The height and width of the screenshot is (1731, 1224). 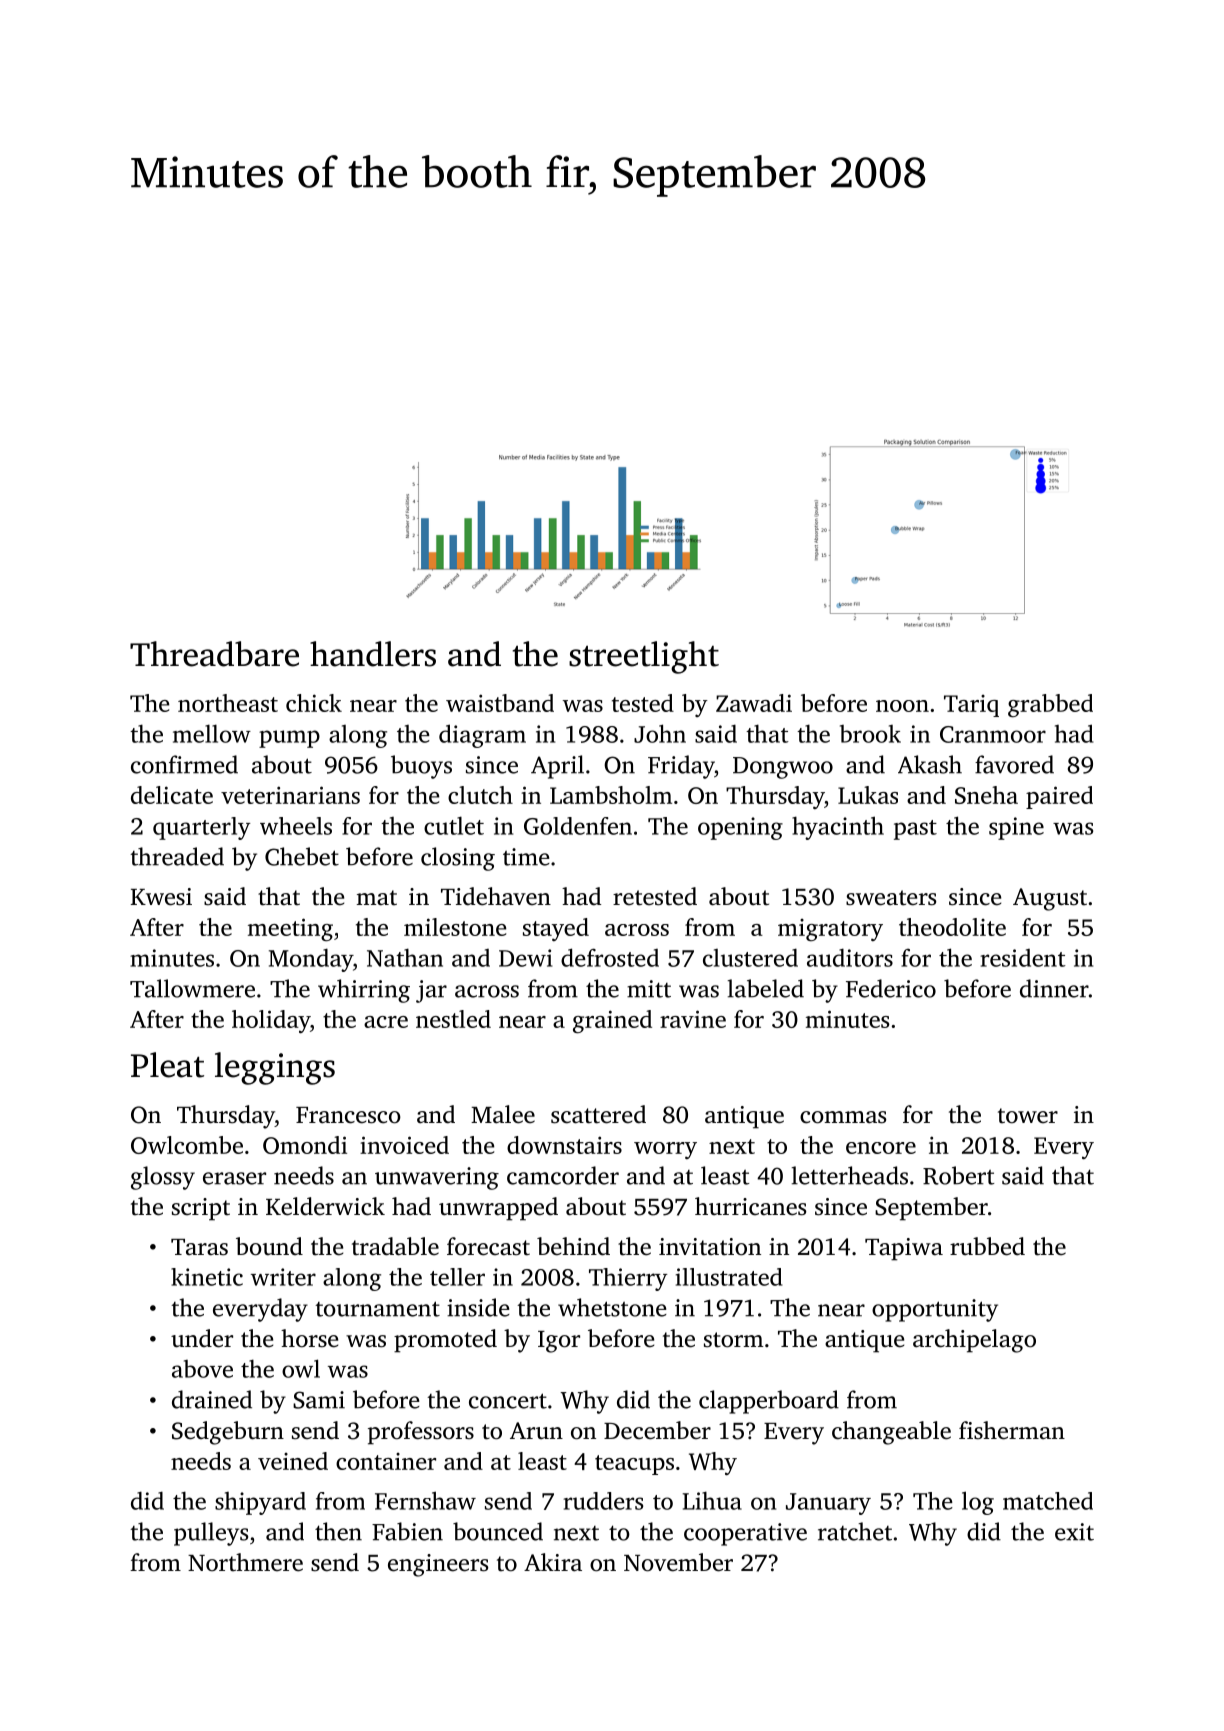 What do you see at coordinates (783, 768) in the screenshot?
I see `Dongwoo` at bounding box center [783, 768].
